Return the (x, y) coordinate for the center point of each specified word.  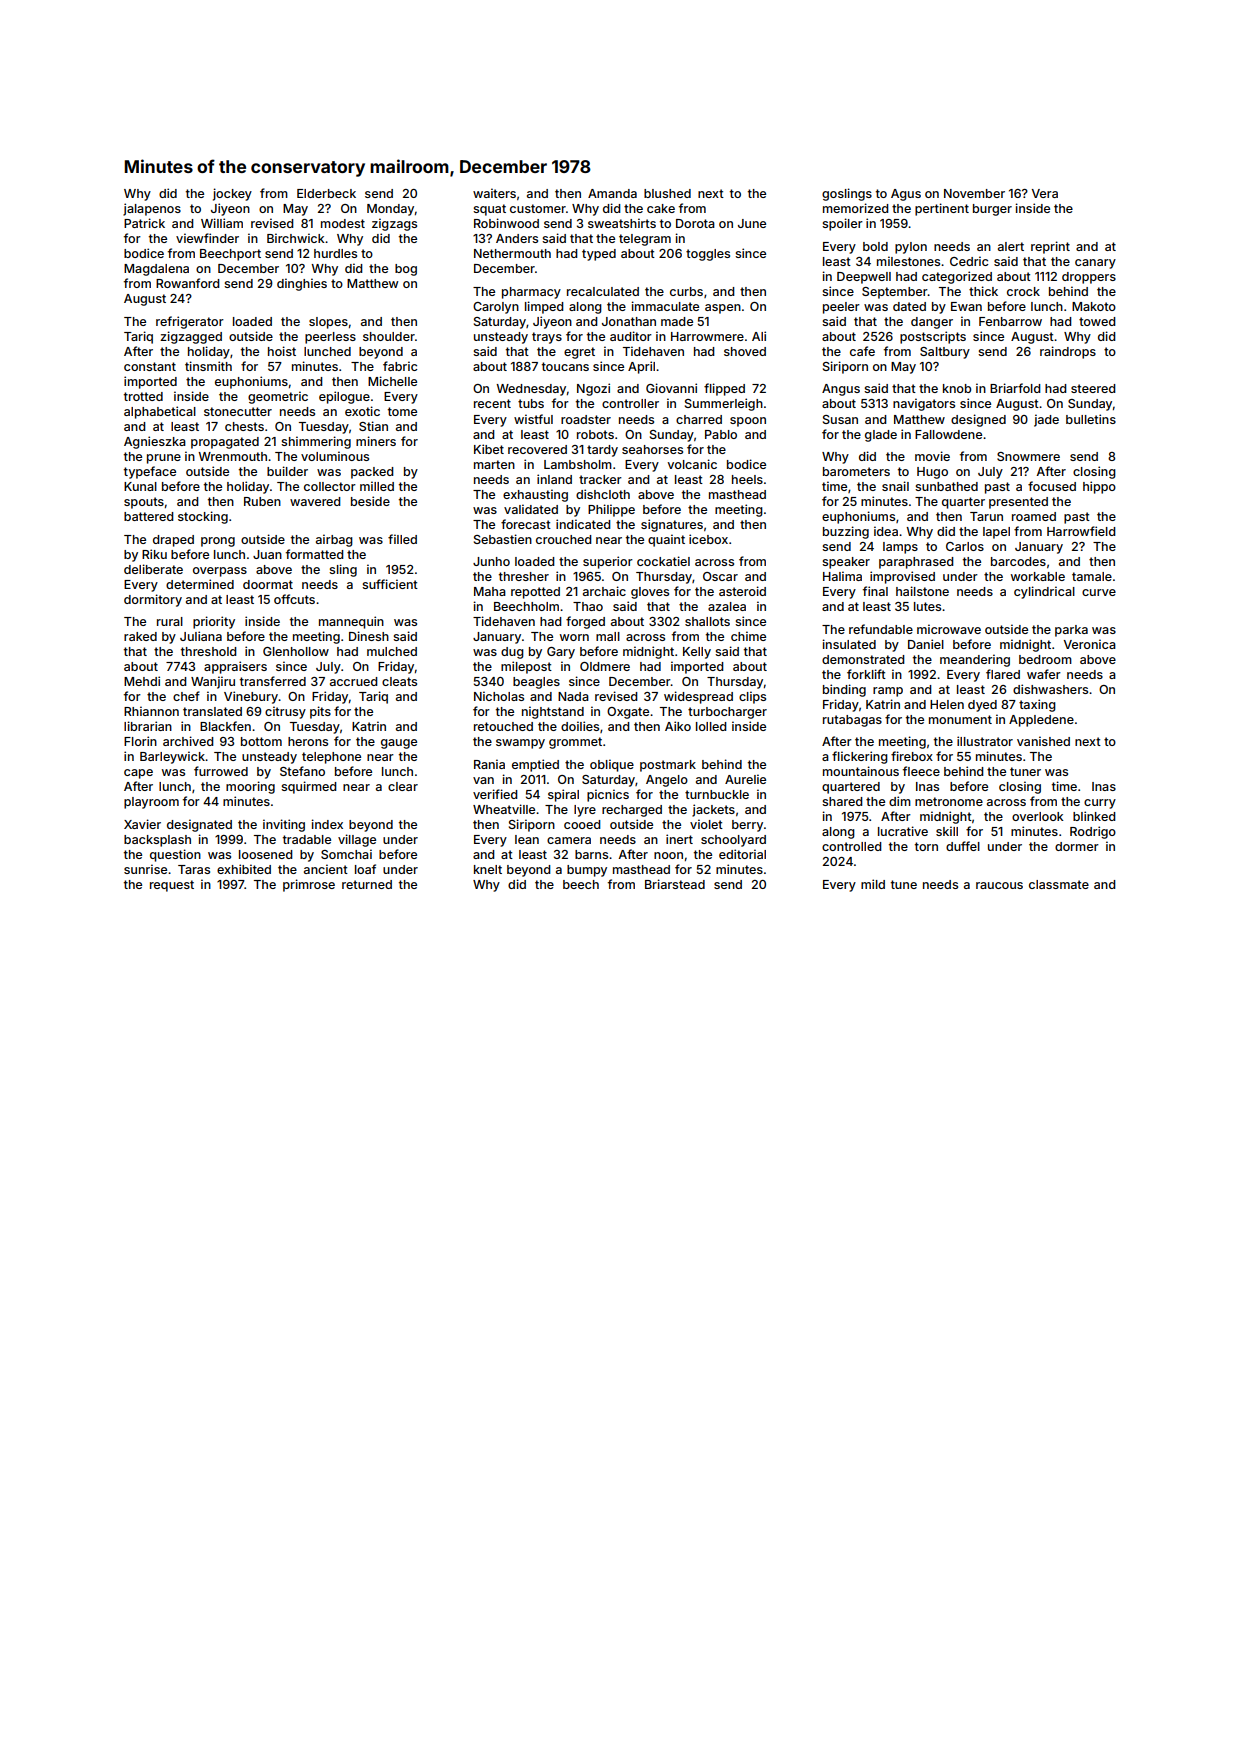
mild (873, 884)
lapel (996, 533)
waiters (494, 193)
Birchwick (296, 238)
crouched (564, 539)
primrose (309, 885)
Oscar (720, 576)
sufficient (390, 584)
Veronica (1090, 644)
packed (372, 473)
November (974, 193)
